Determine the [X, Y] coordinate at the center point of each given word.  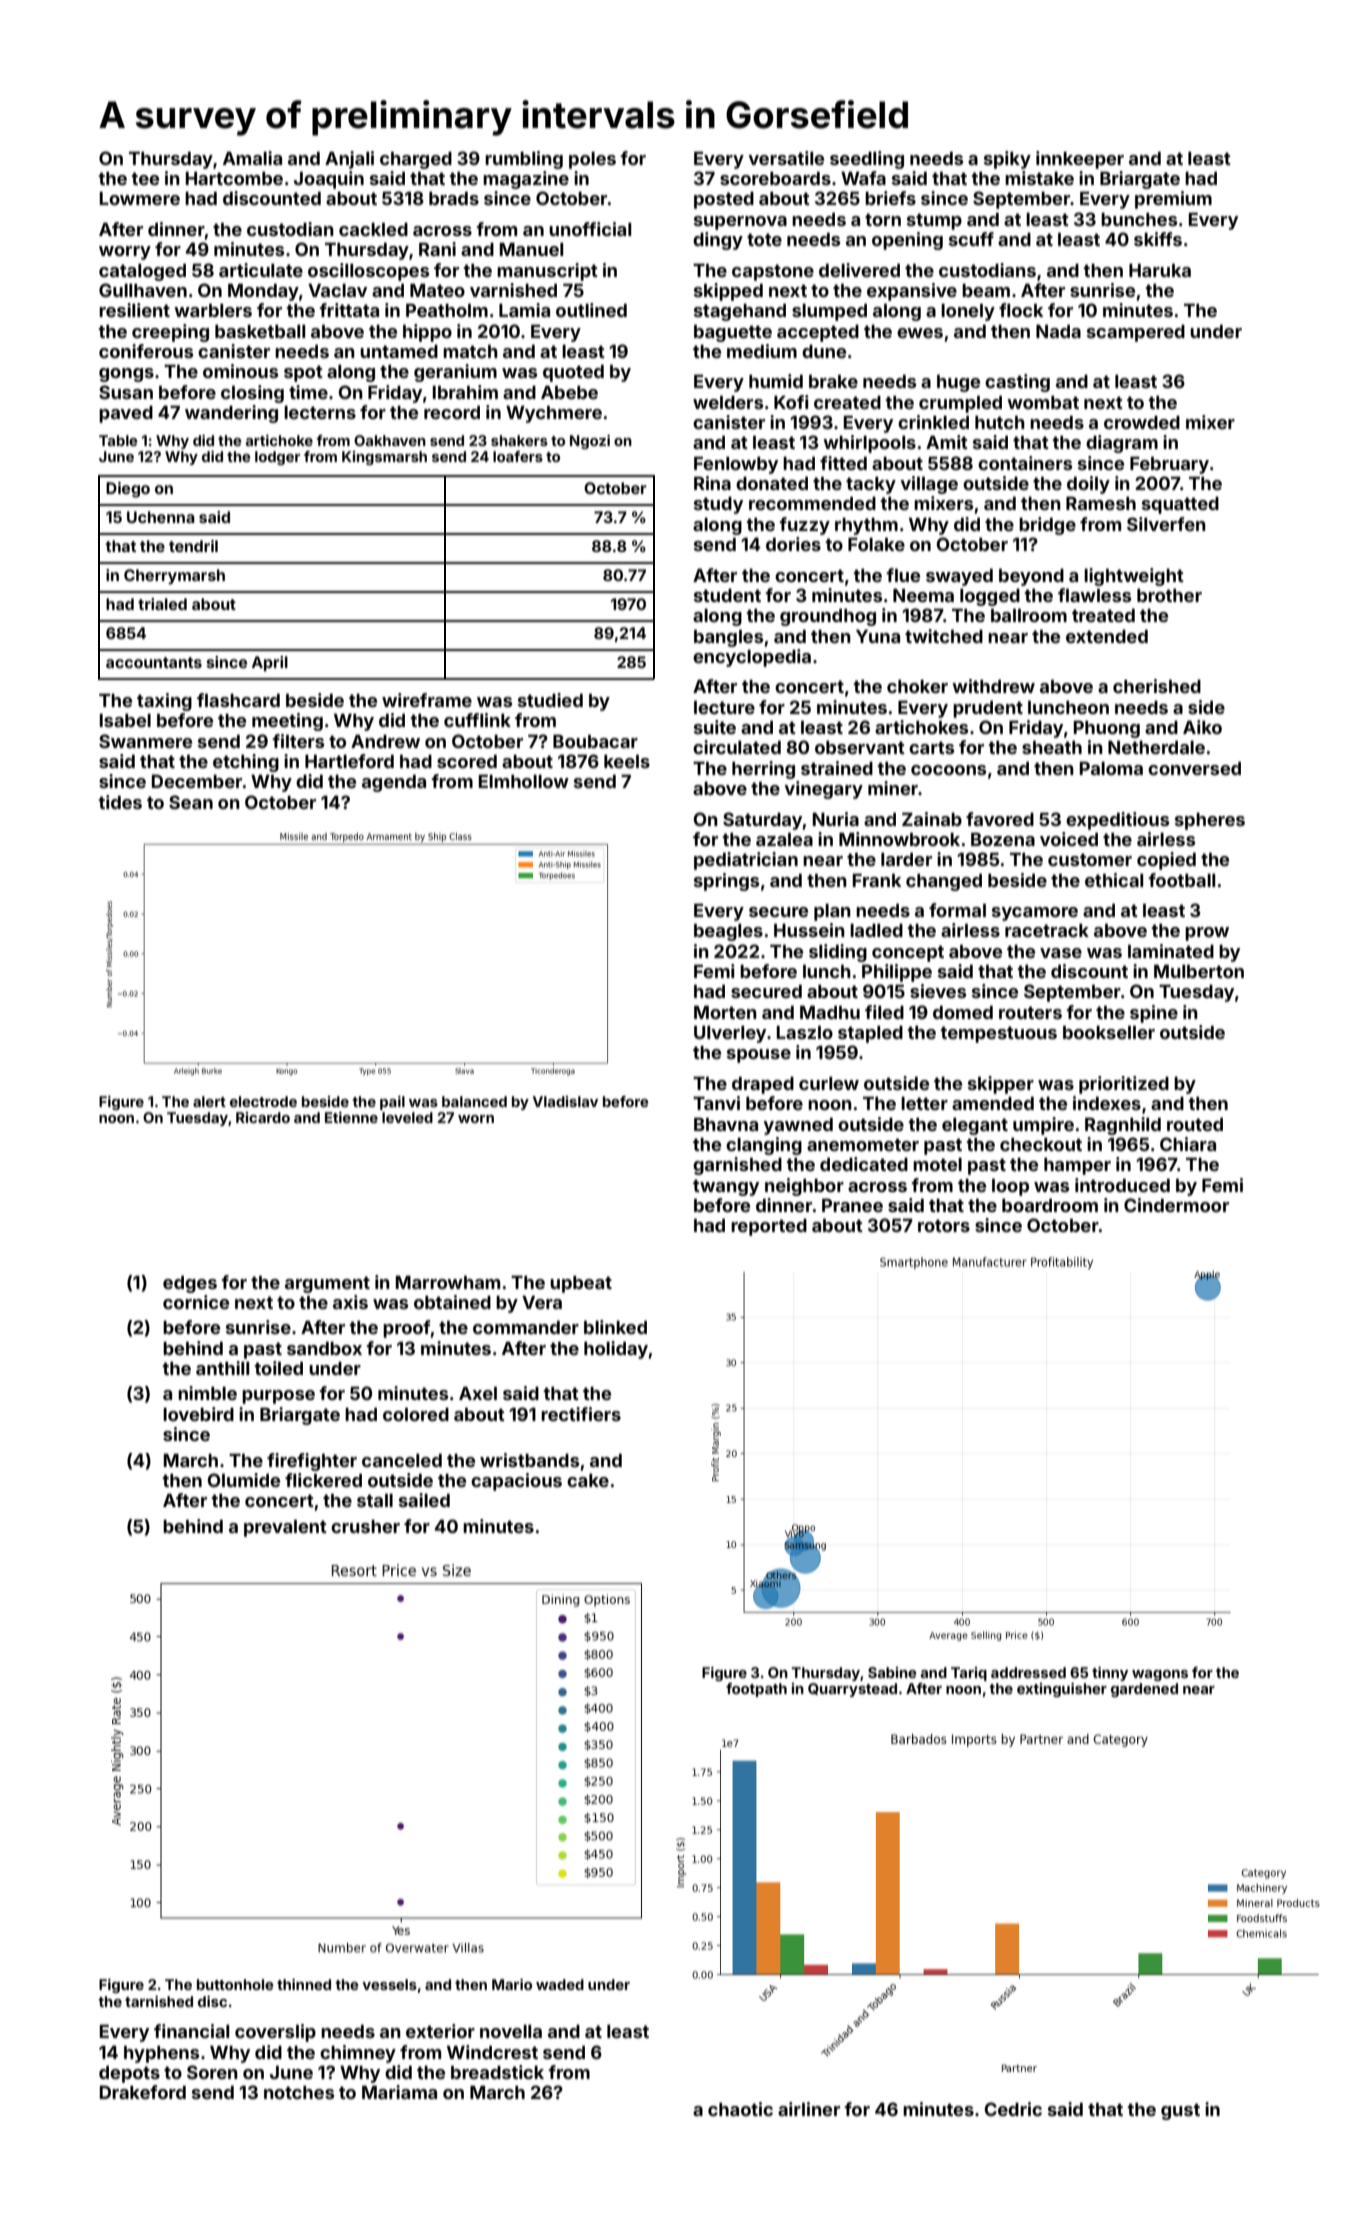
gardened [1144, 1690]
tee [145, 178]
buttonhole [235, 1984]
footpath [756, 1690]
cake [588, 1480]
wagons [1160, 1675]
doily [1088, 485]
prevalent [285, 1528]
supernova [740, 223]
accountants [154, 662]
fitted [843, 463]
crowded [1142, 422]
